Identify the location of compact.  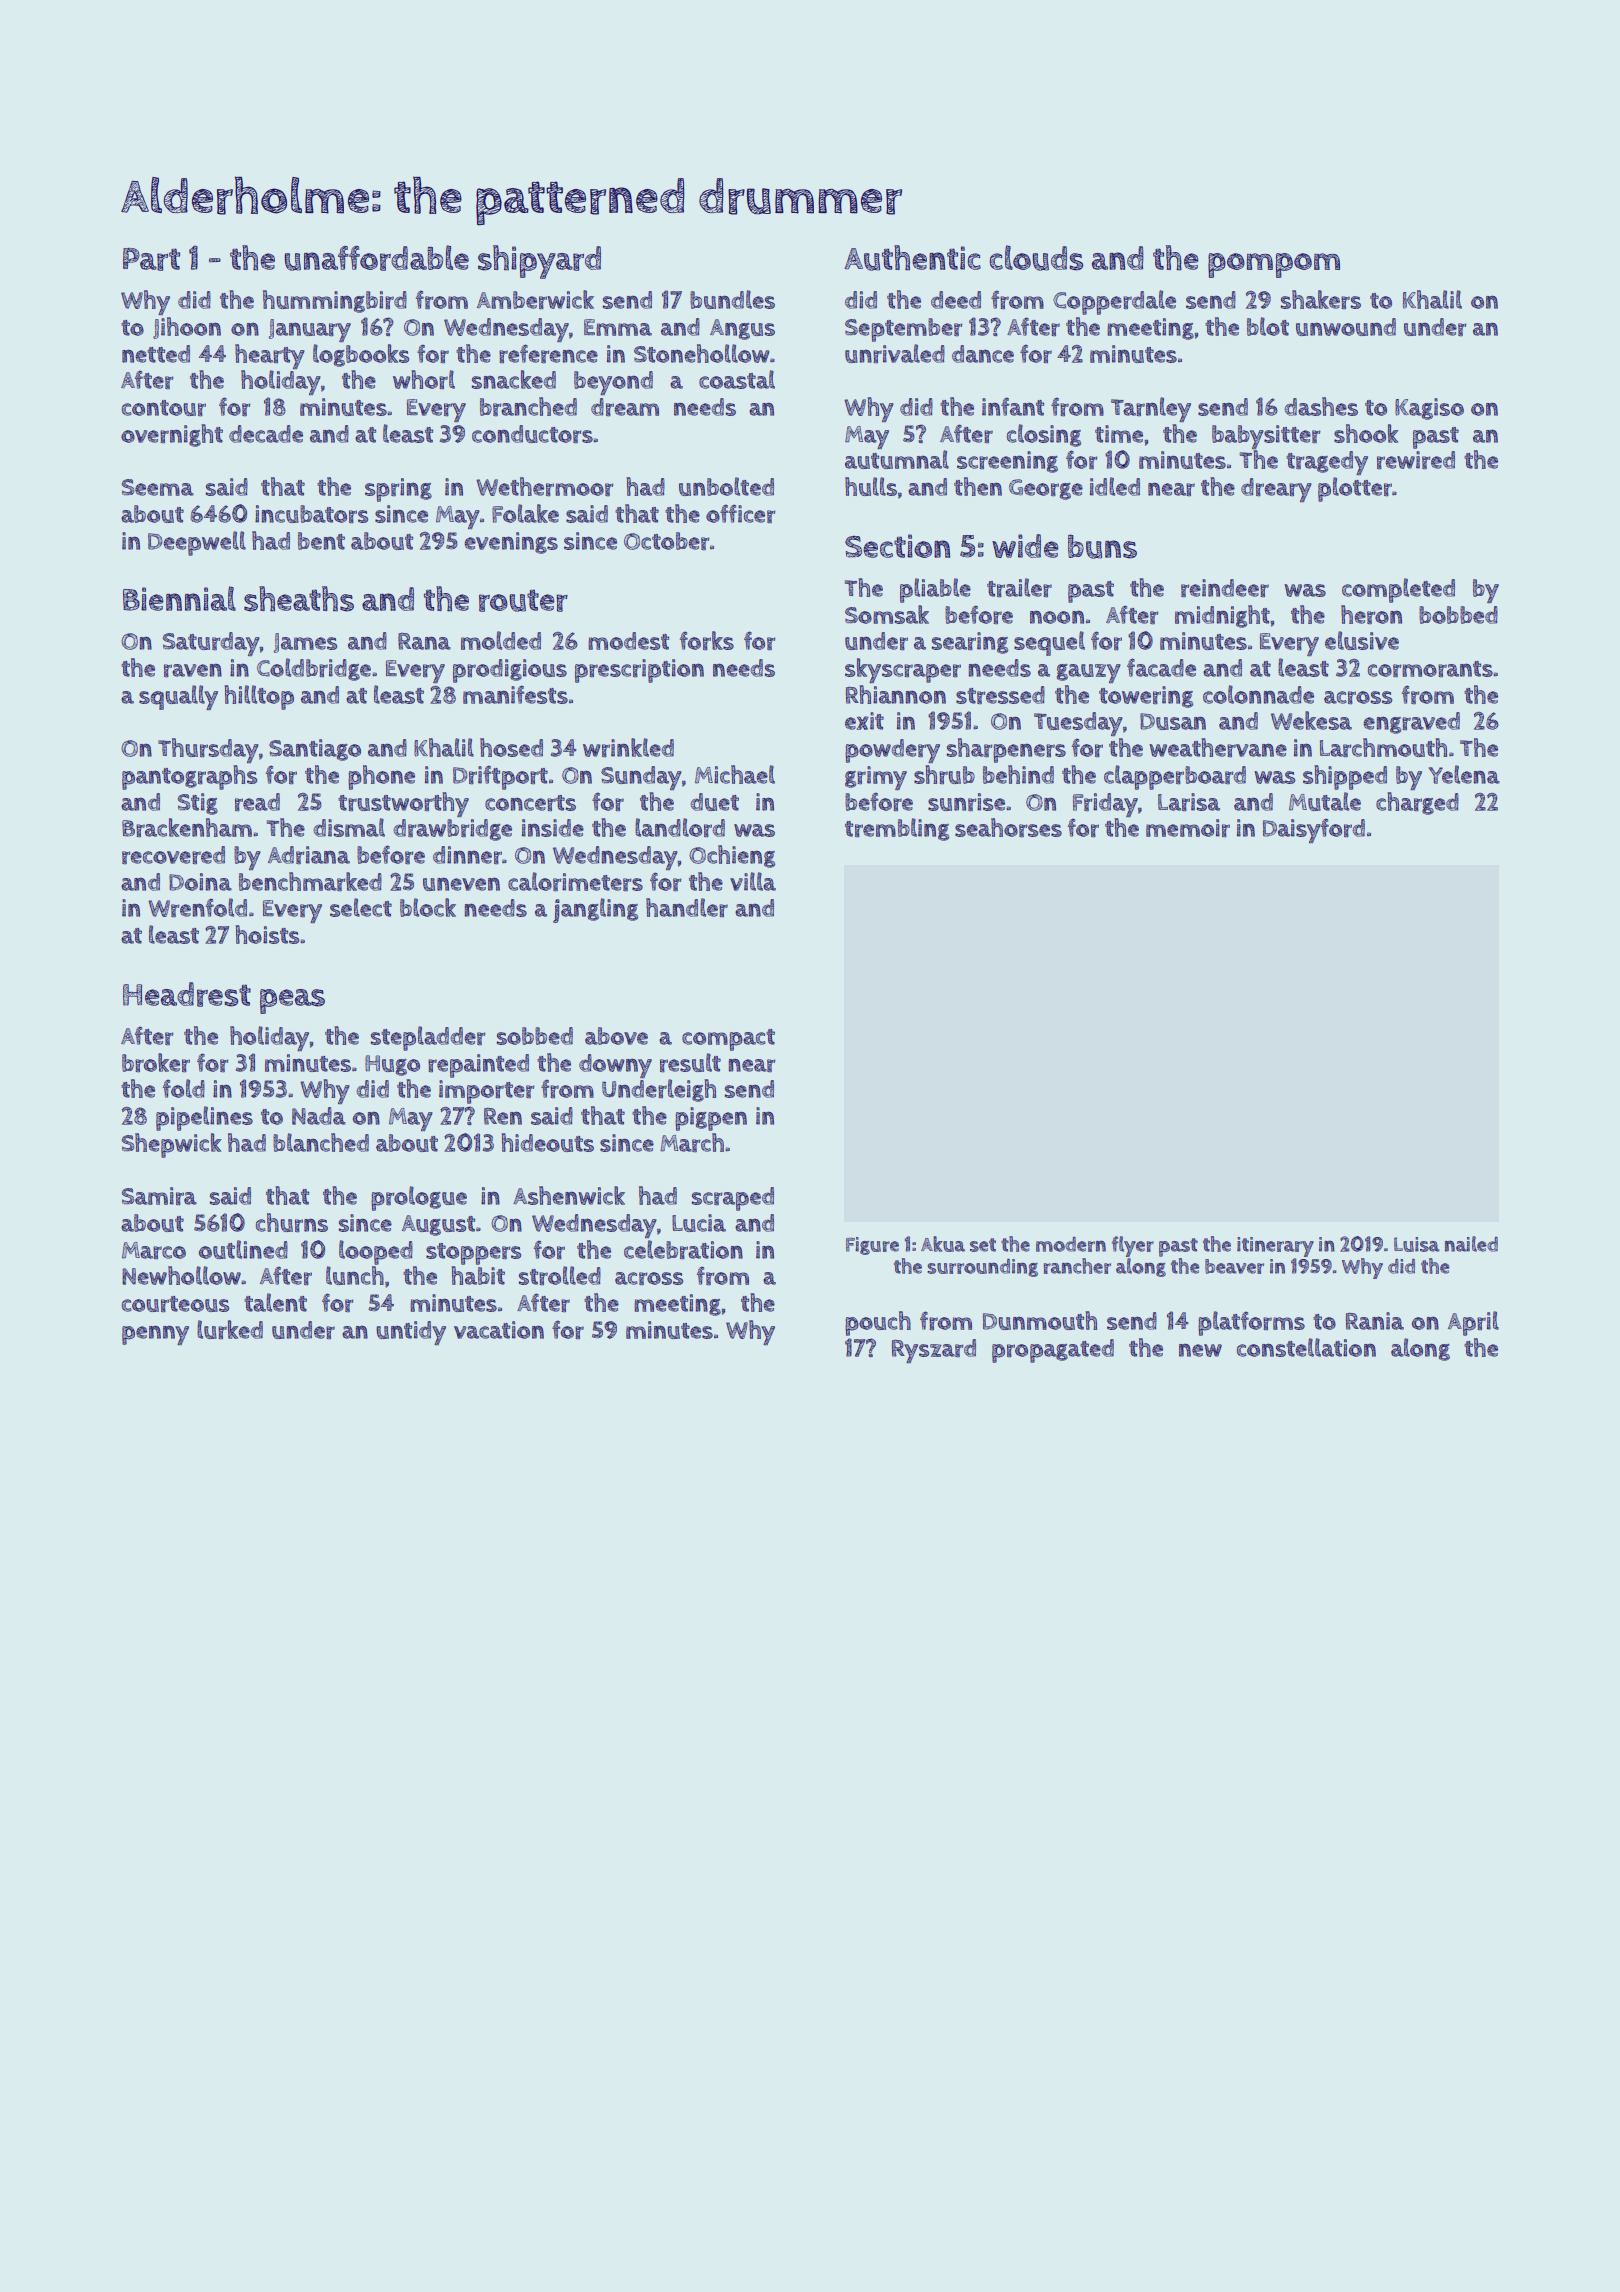
(728, 1040).
